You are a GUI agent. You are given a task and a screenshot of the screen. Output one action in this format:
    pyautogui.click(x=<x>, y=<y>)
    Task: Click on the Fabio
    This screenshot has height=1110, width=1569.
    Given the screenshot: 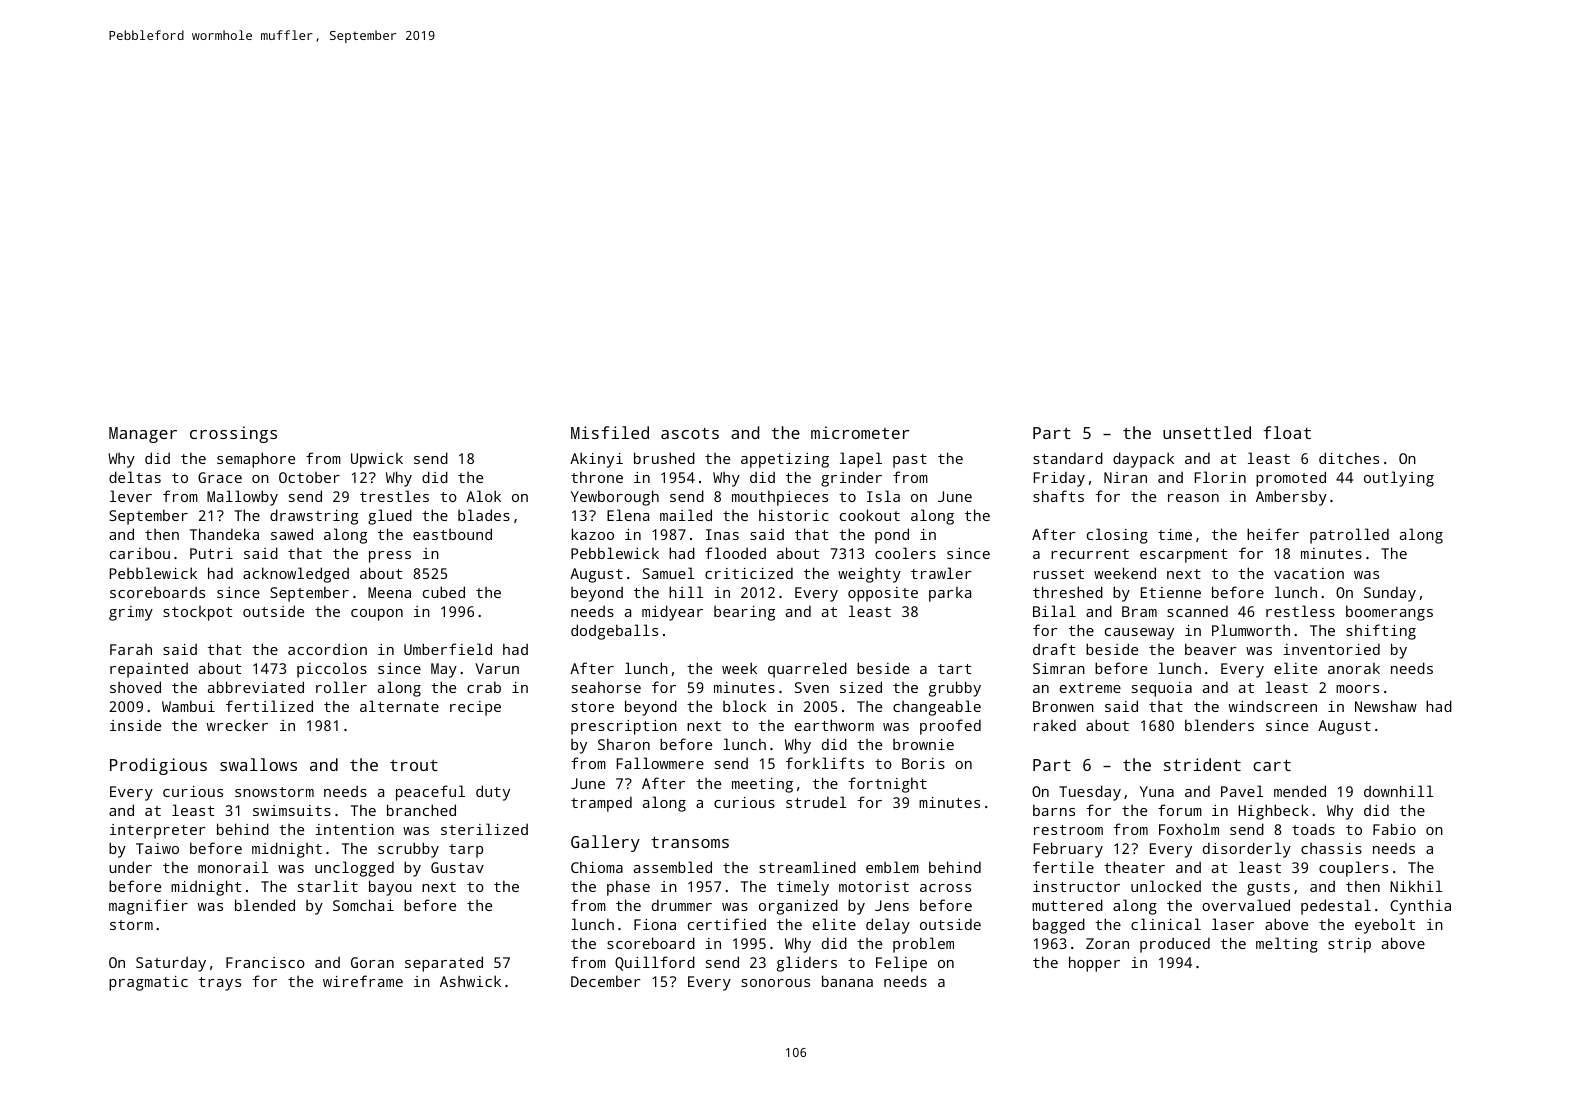 What is the action you would take?
    pyautogui.click(x=1394, y=829)
